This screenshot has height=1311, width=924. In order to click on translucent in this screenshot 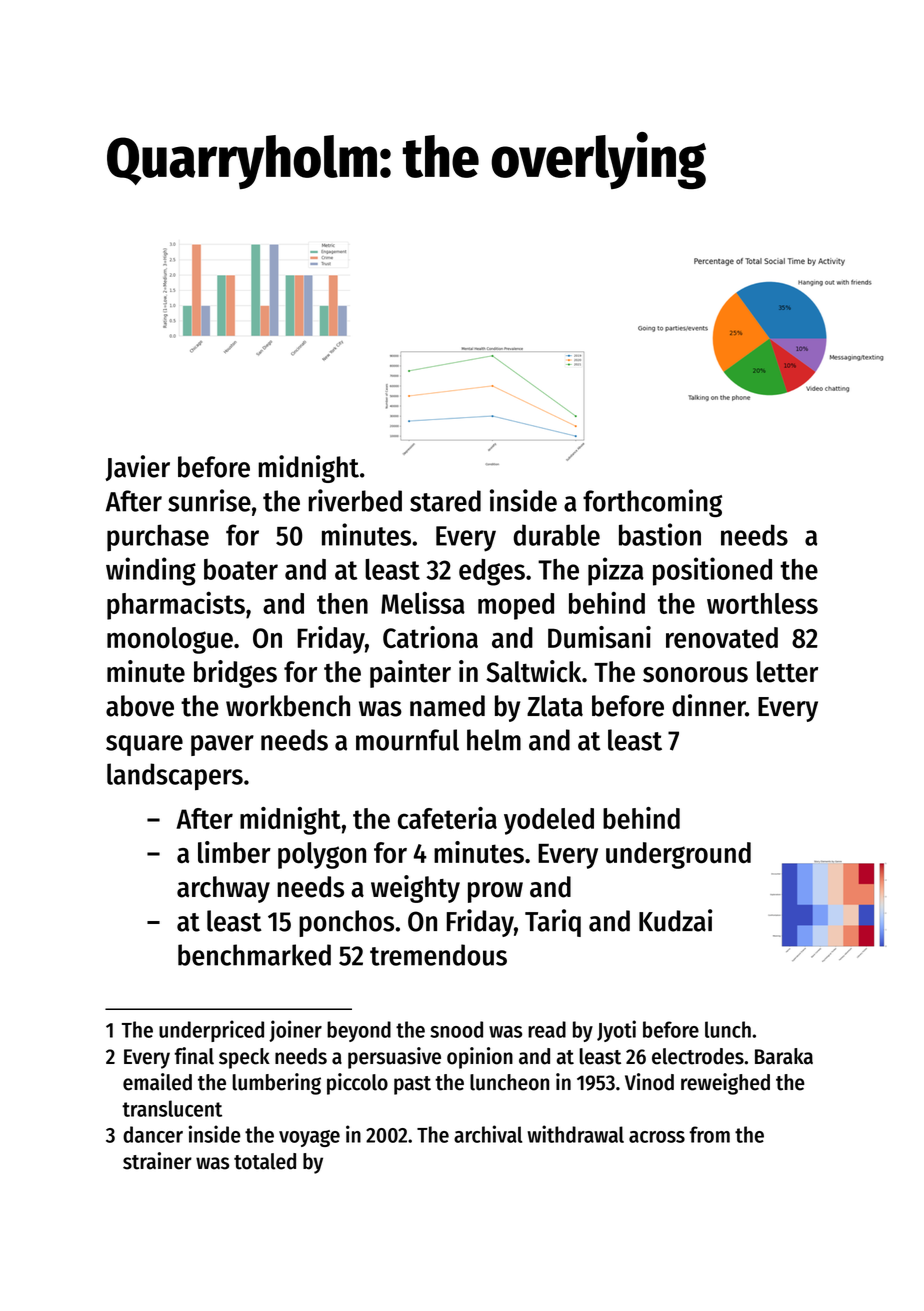, I will do `click(172, 1108)`.
